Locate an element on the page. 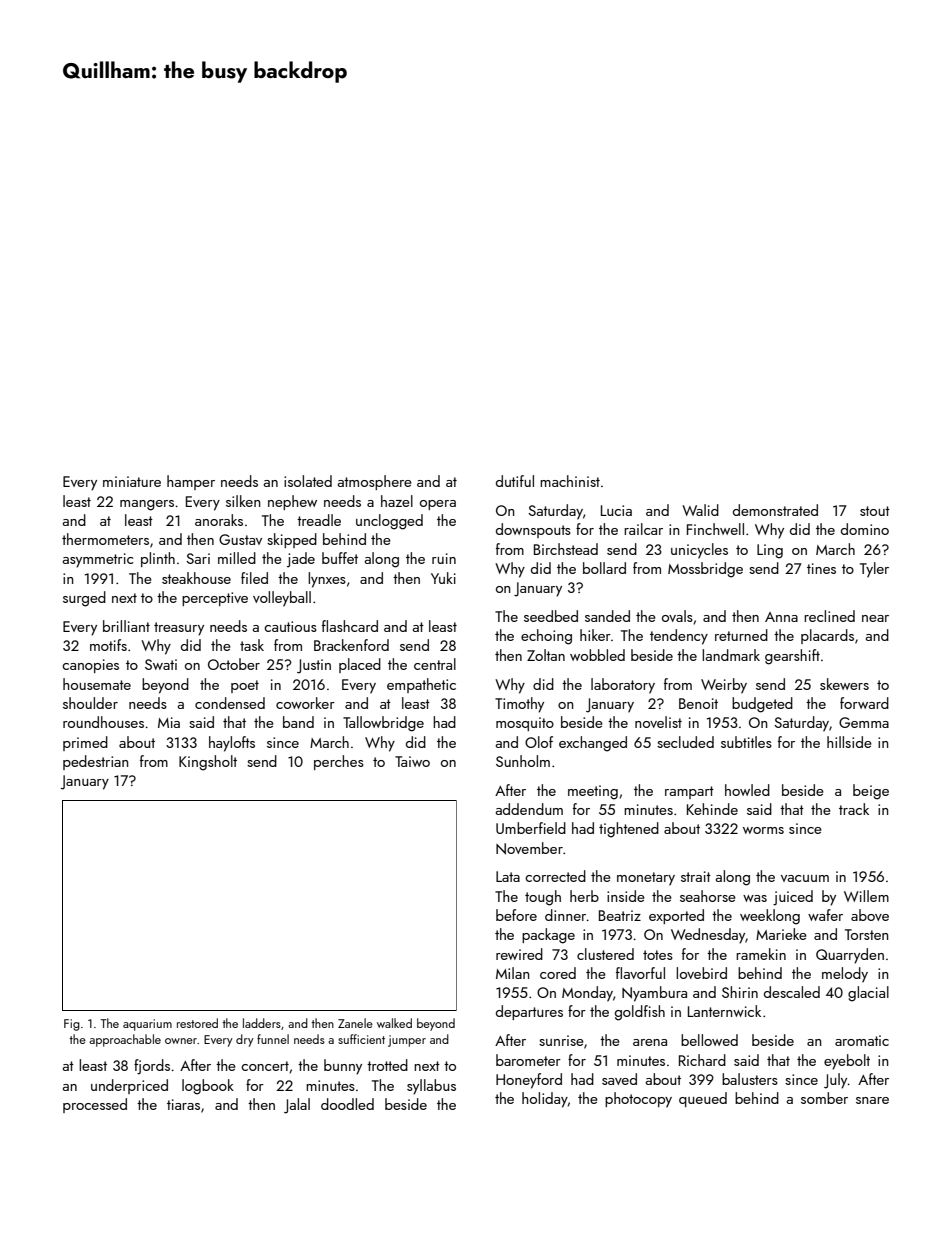 The width and height of the image is (952, 1233). November is located at coordinates (529, 848).
